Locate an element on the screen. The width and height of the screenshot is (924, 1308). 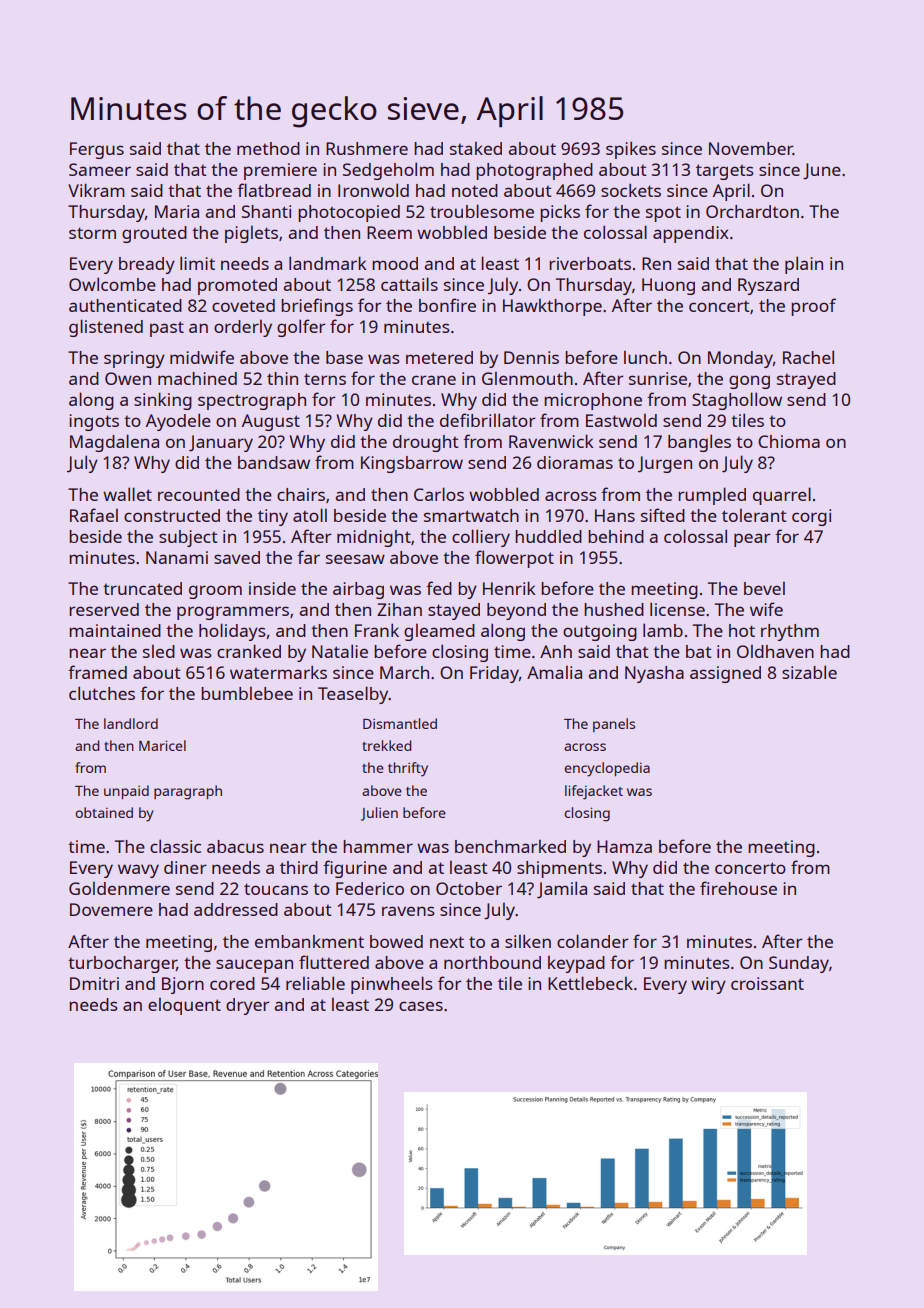
Anh is located at coordinates (556, 651).
